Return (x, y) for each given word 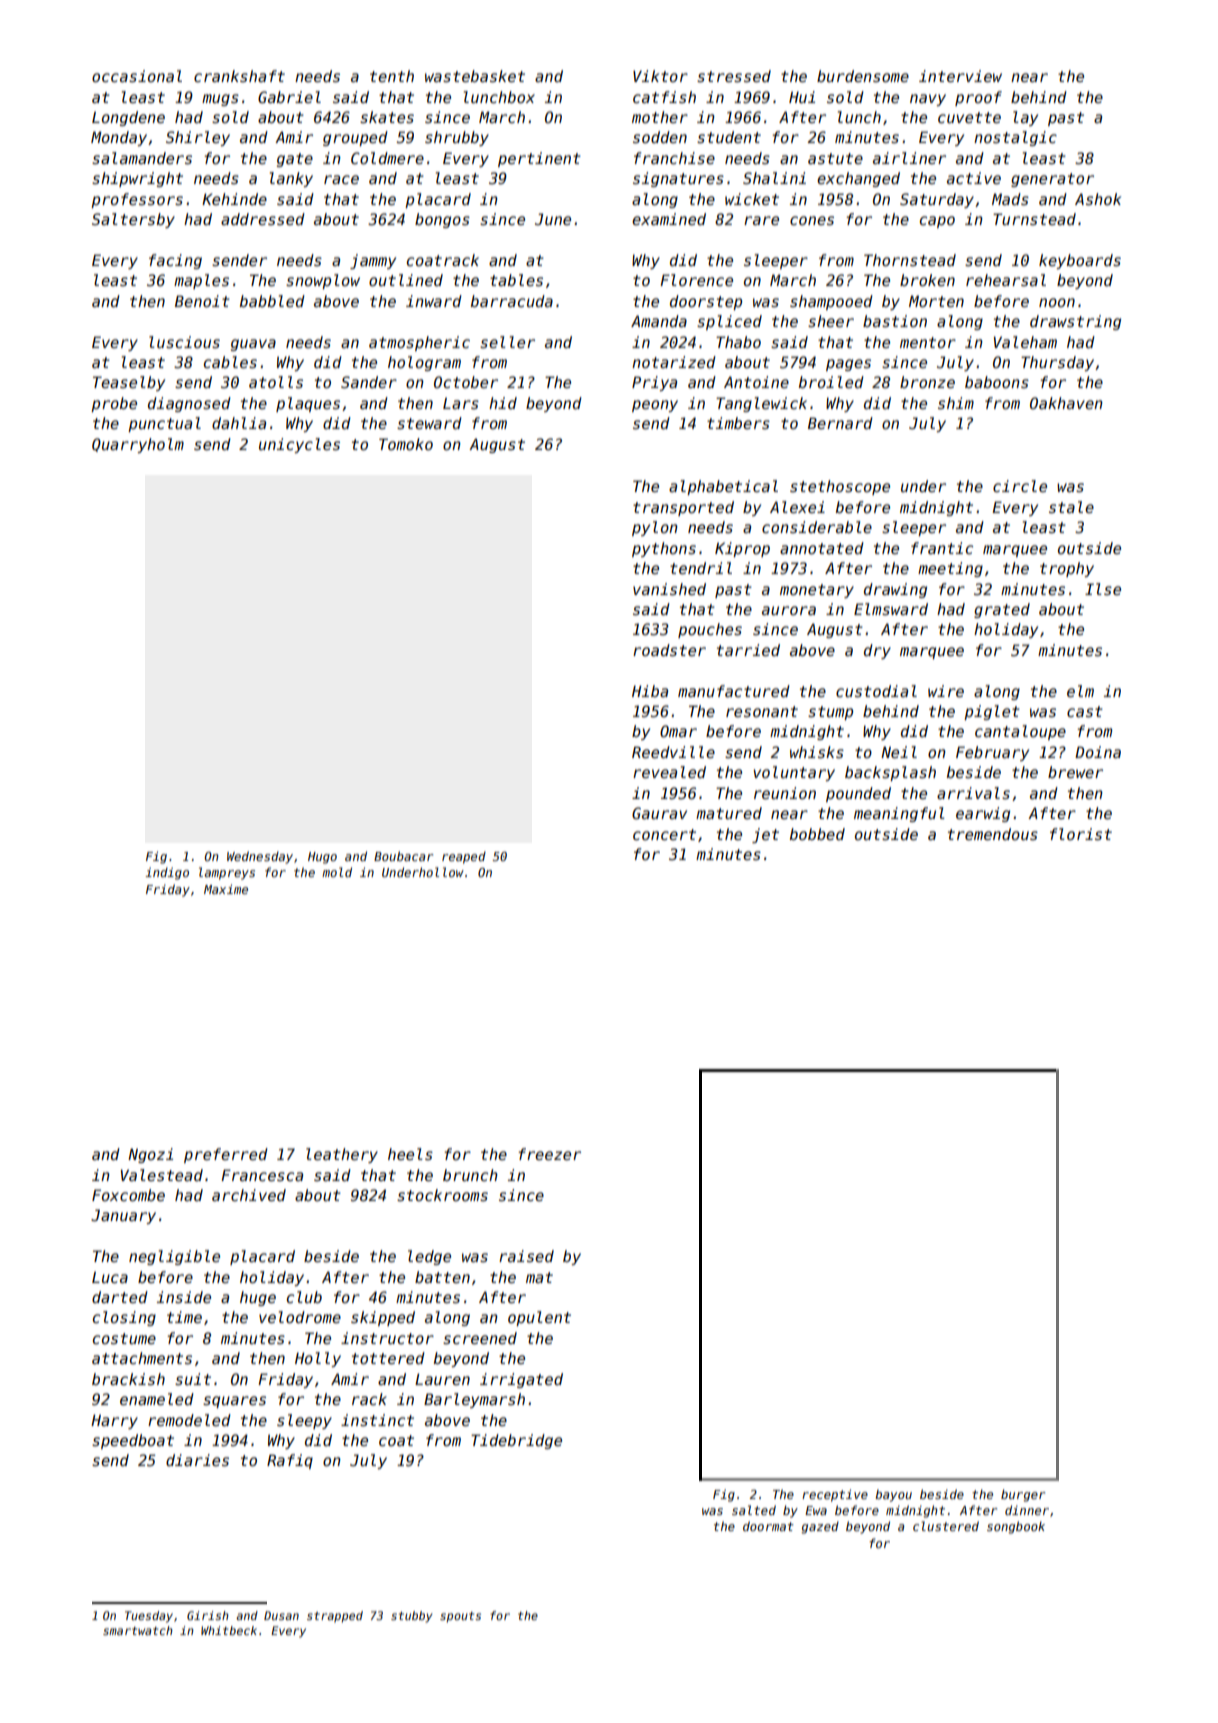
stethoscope (840, 487)
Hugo (322, 858)
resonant (762, 711)
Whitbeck (229, 1630)
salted (754, 1510)
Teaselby (129, 383)
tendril (701, 568)
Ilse (1103, 589)
